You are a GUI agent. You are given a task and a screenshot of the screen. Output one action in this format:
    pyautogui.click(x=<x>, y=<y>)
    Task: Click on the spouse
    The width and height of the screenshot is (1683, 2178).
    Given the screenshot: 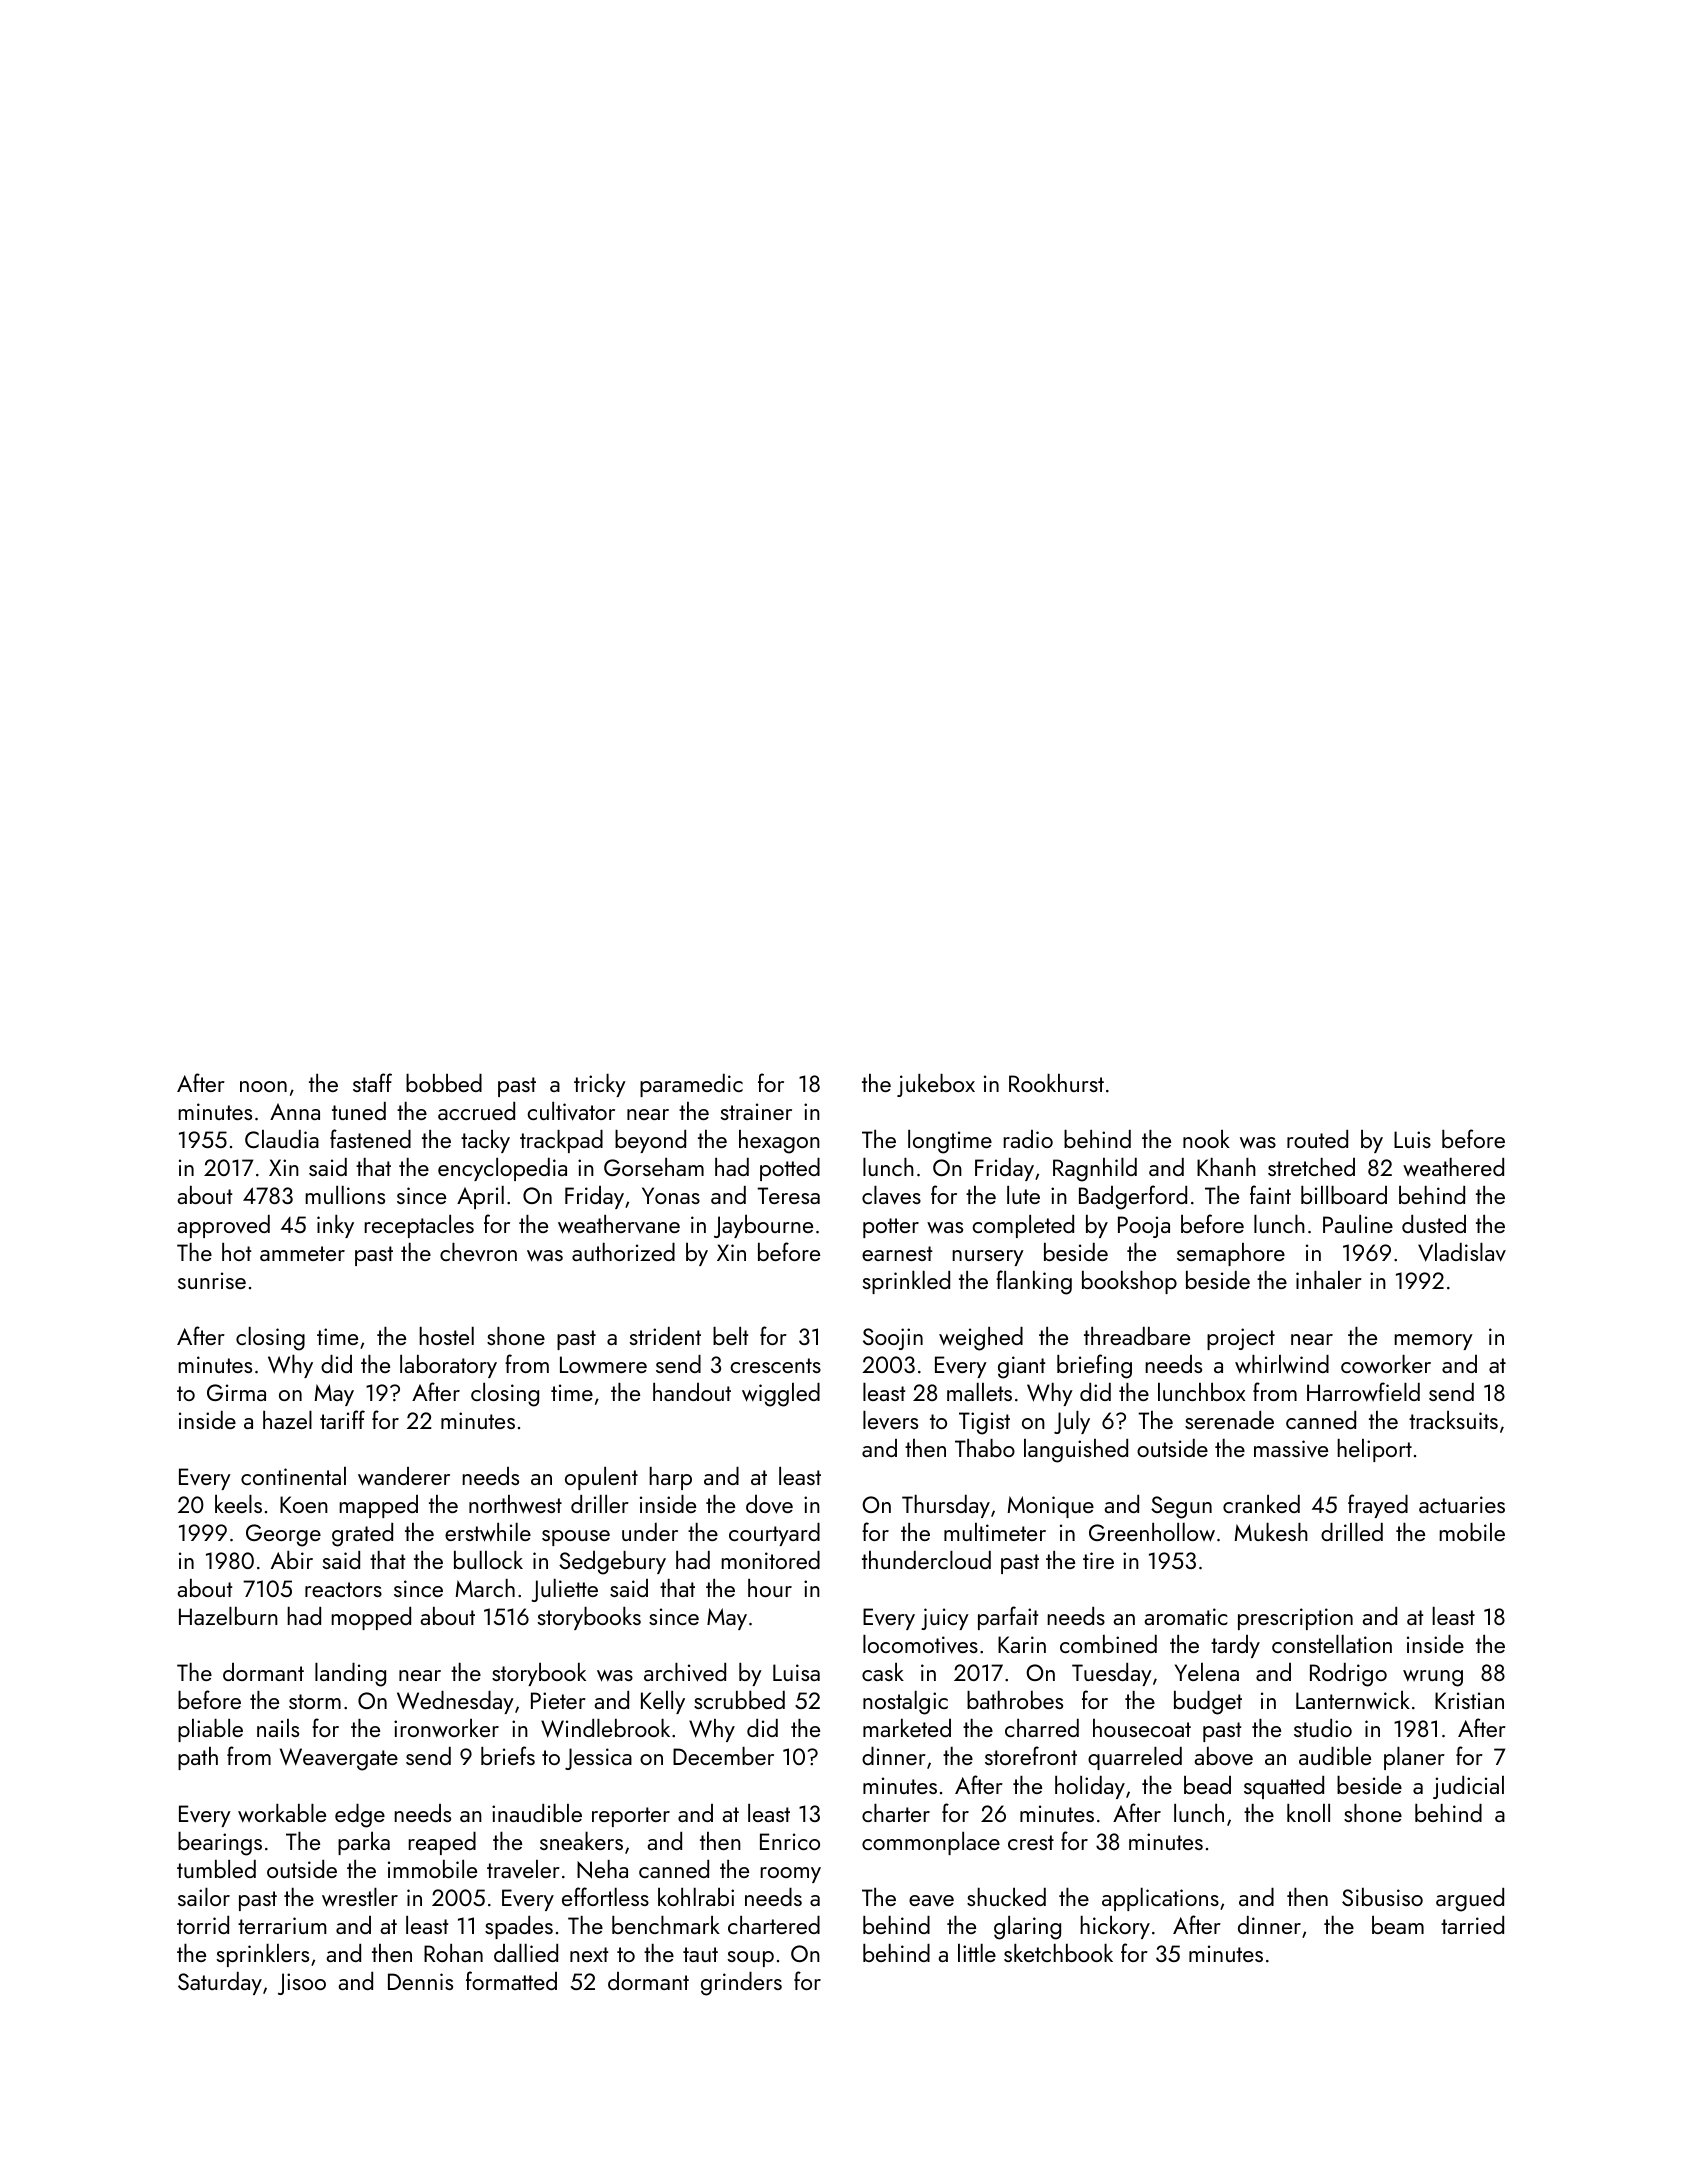 What is the action you would take?
    pyautogui.click(x=576, y=1538)
